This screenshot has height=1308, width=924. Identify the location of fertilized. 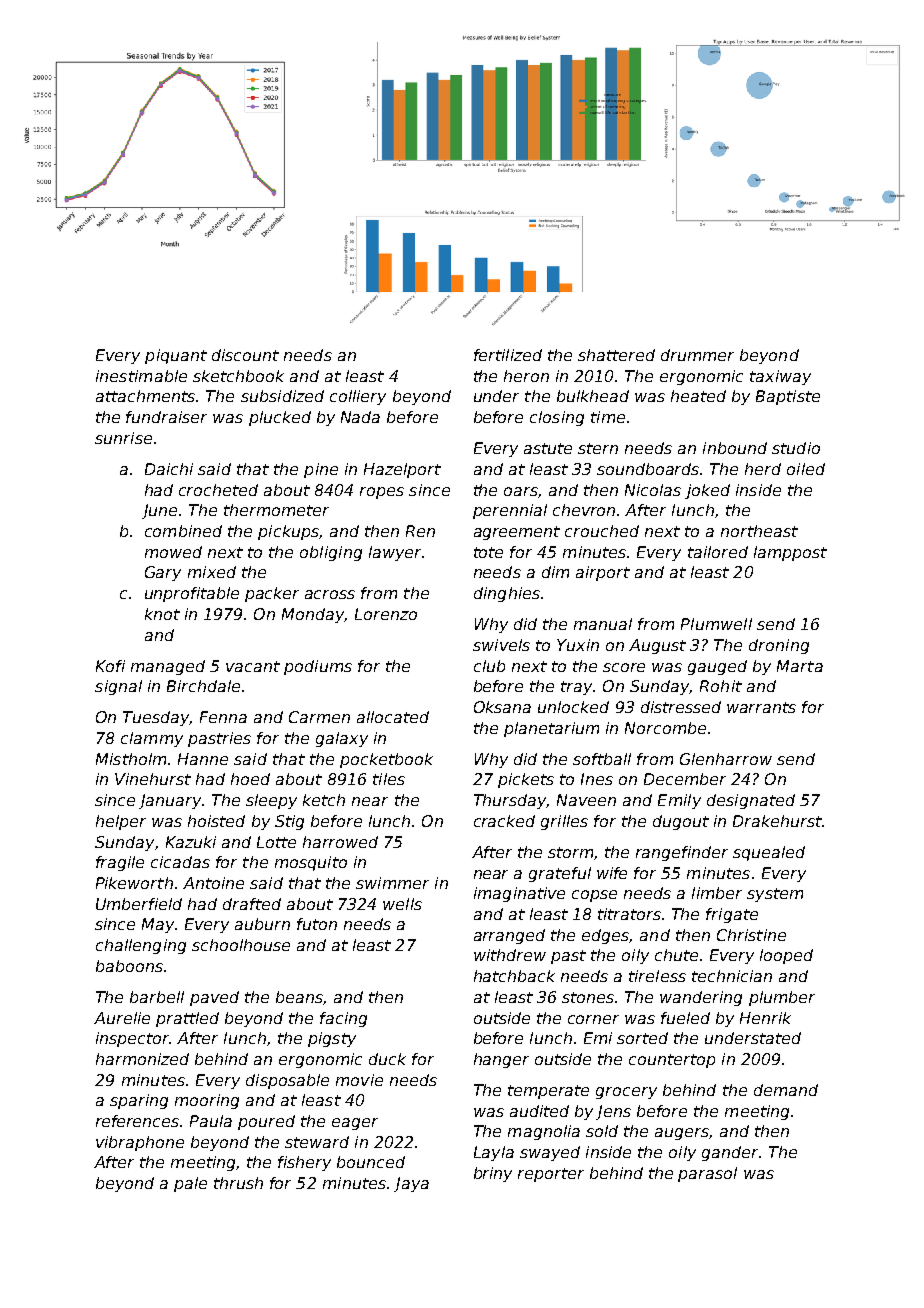
(508, 355).
